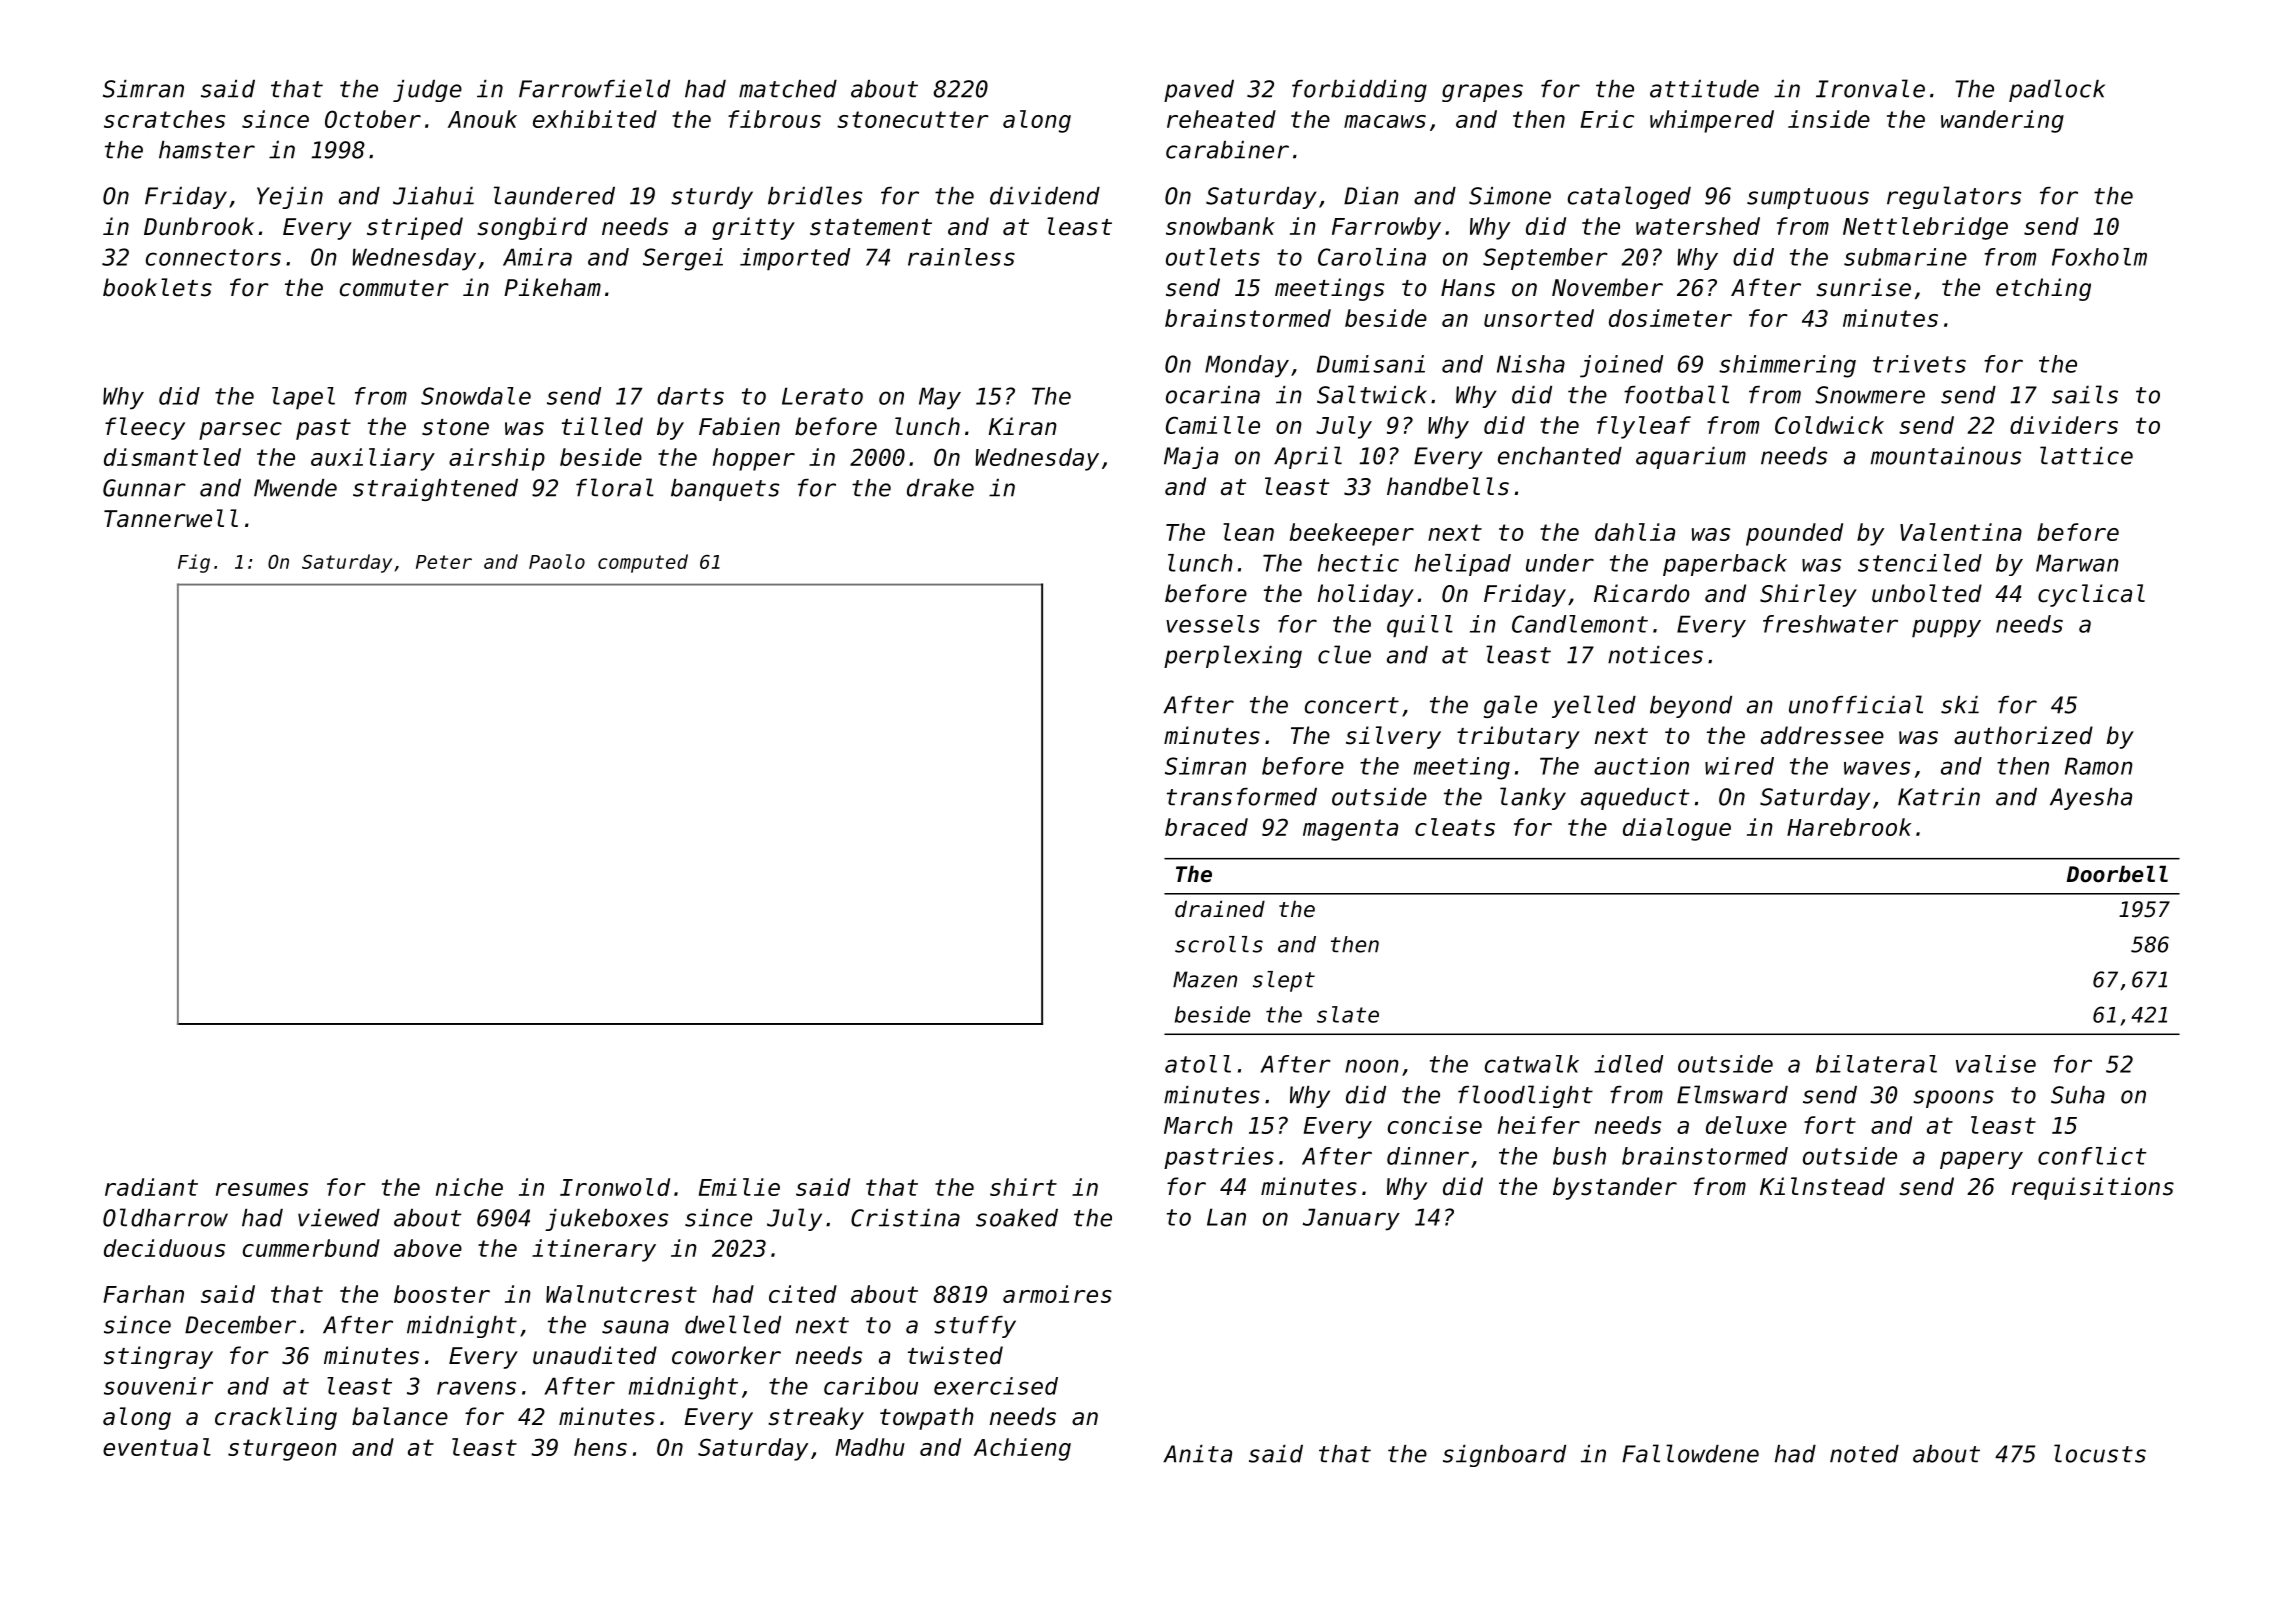 Image resolution: width=2282 pixels, height=1614 pixels. I want to click on magenta, so click(1350, 830).
